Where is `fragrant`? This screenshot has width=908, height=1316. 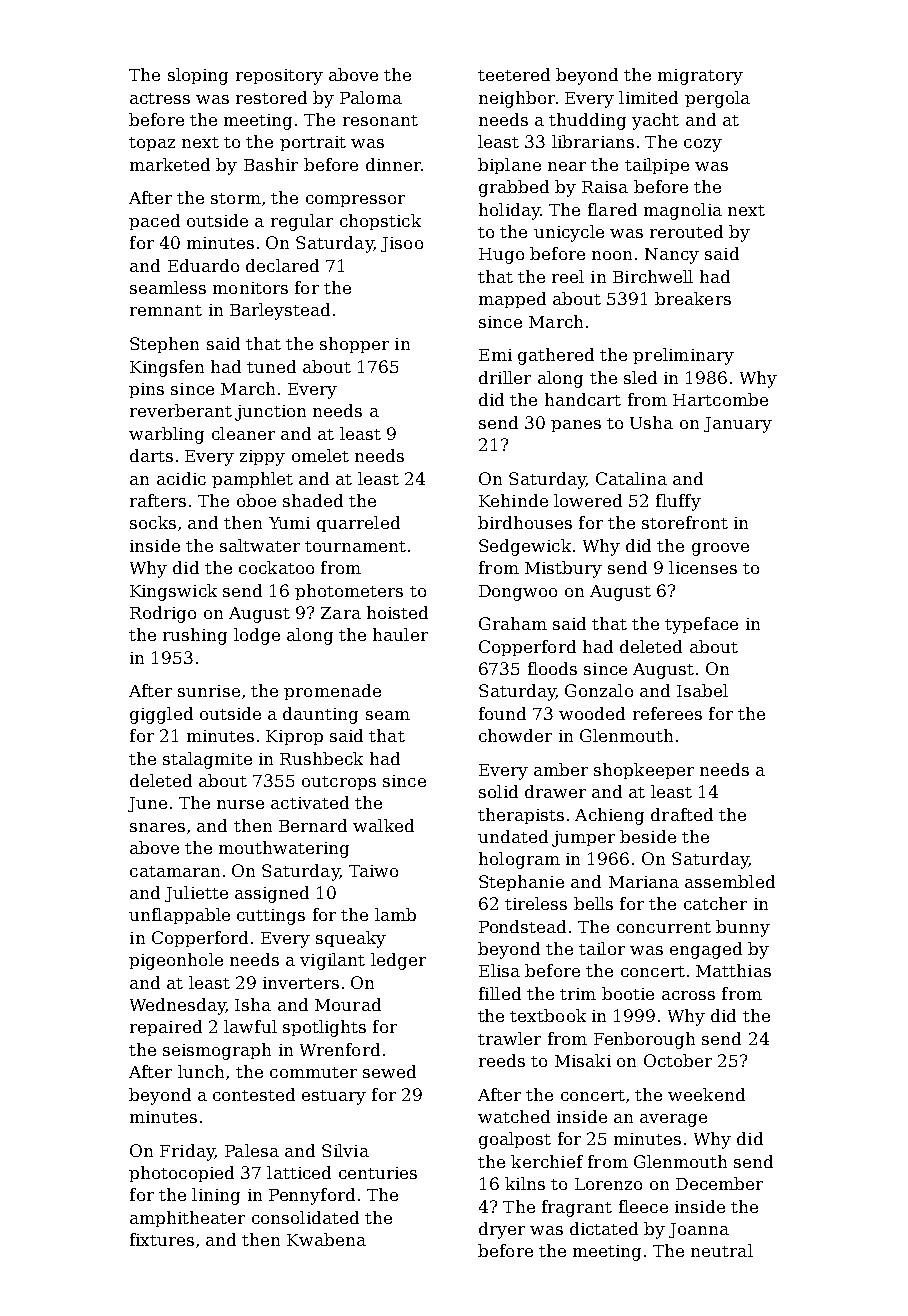 fragrant is located at coordinates (577, 1208).
